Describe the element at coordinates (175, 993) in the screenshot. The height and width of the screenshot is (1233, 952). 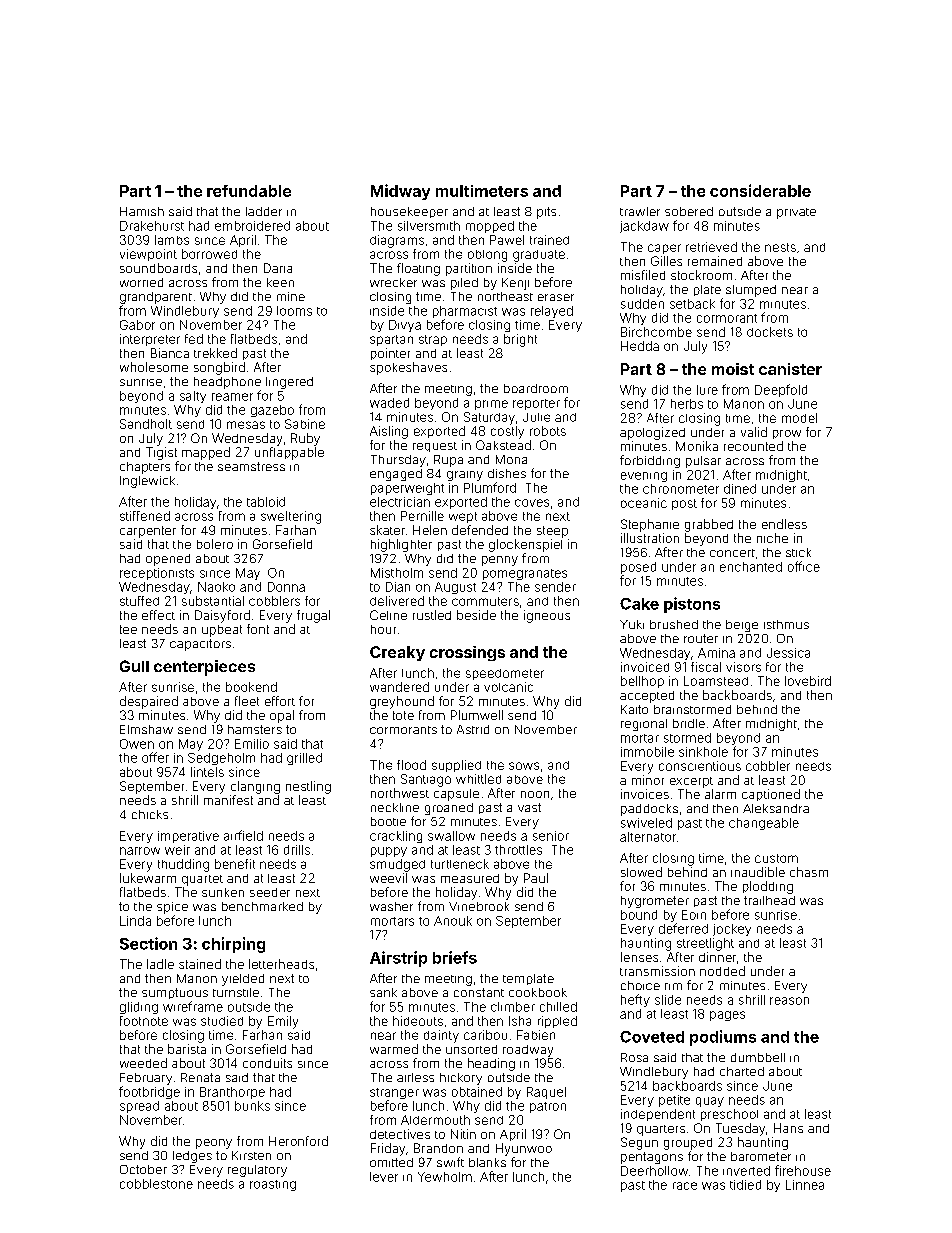
I see `sumptuous` at that location.
